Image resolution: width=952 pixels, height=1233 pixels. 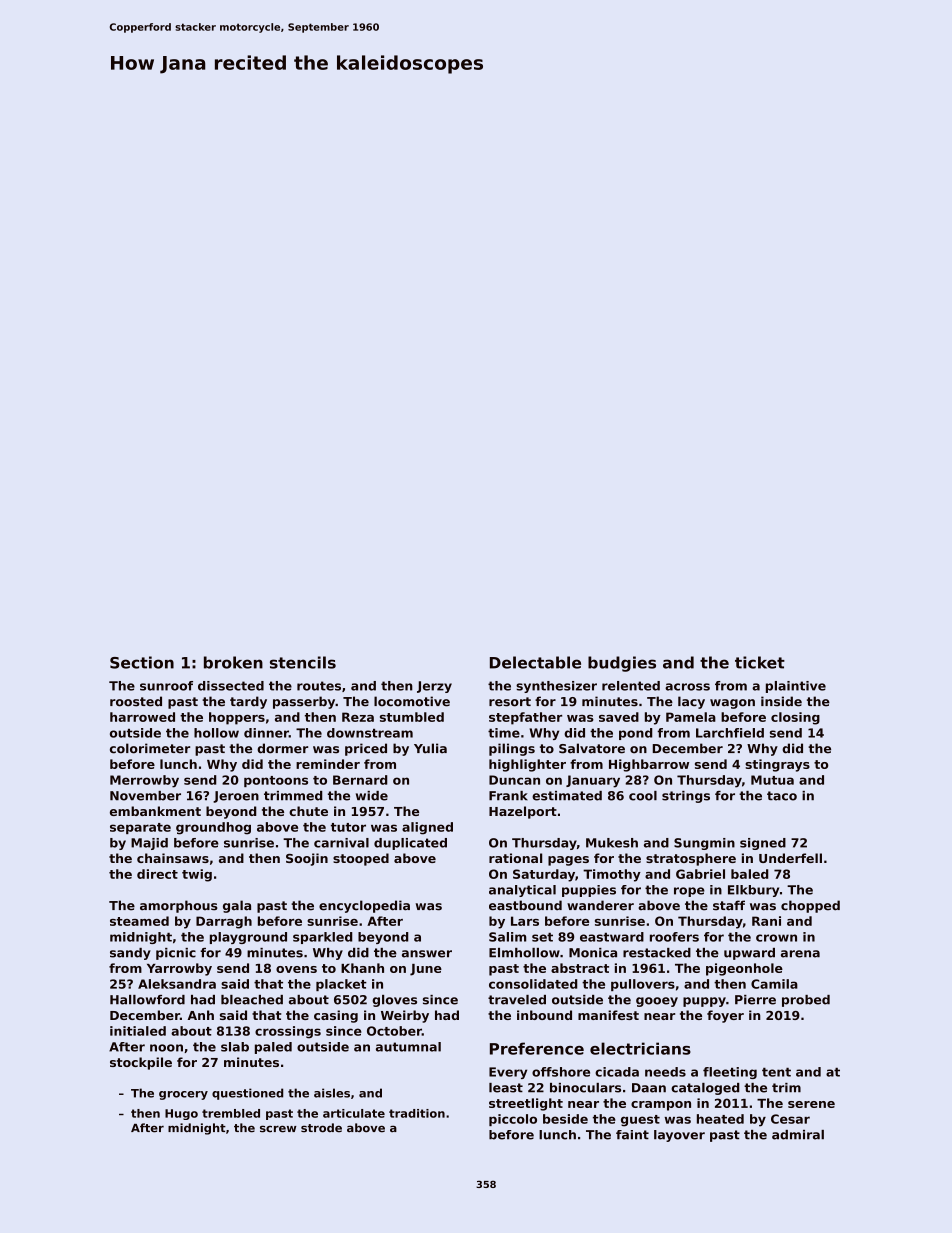 I want to click on staff, so click(x=729, y=905).
